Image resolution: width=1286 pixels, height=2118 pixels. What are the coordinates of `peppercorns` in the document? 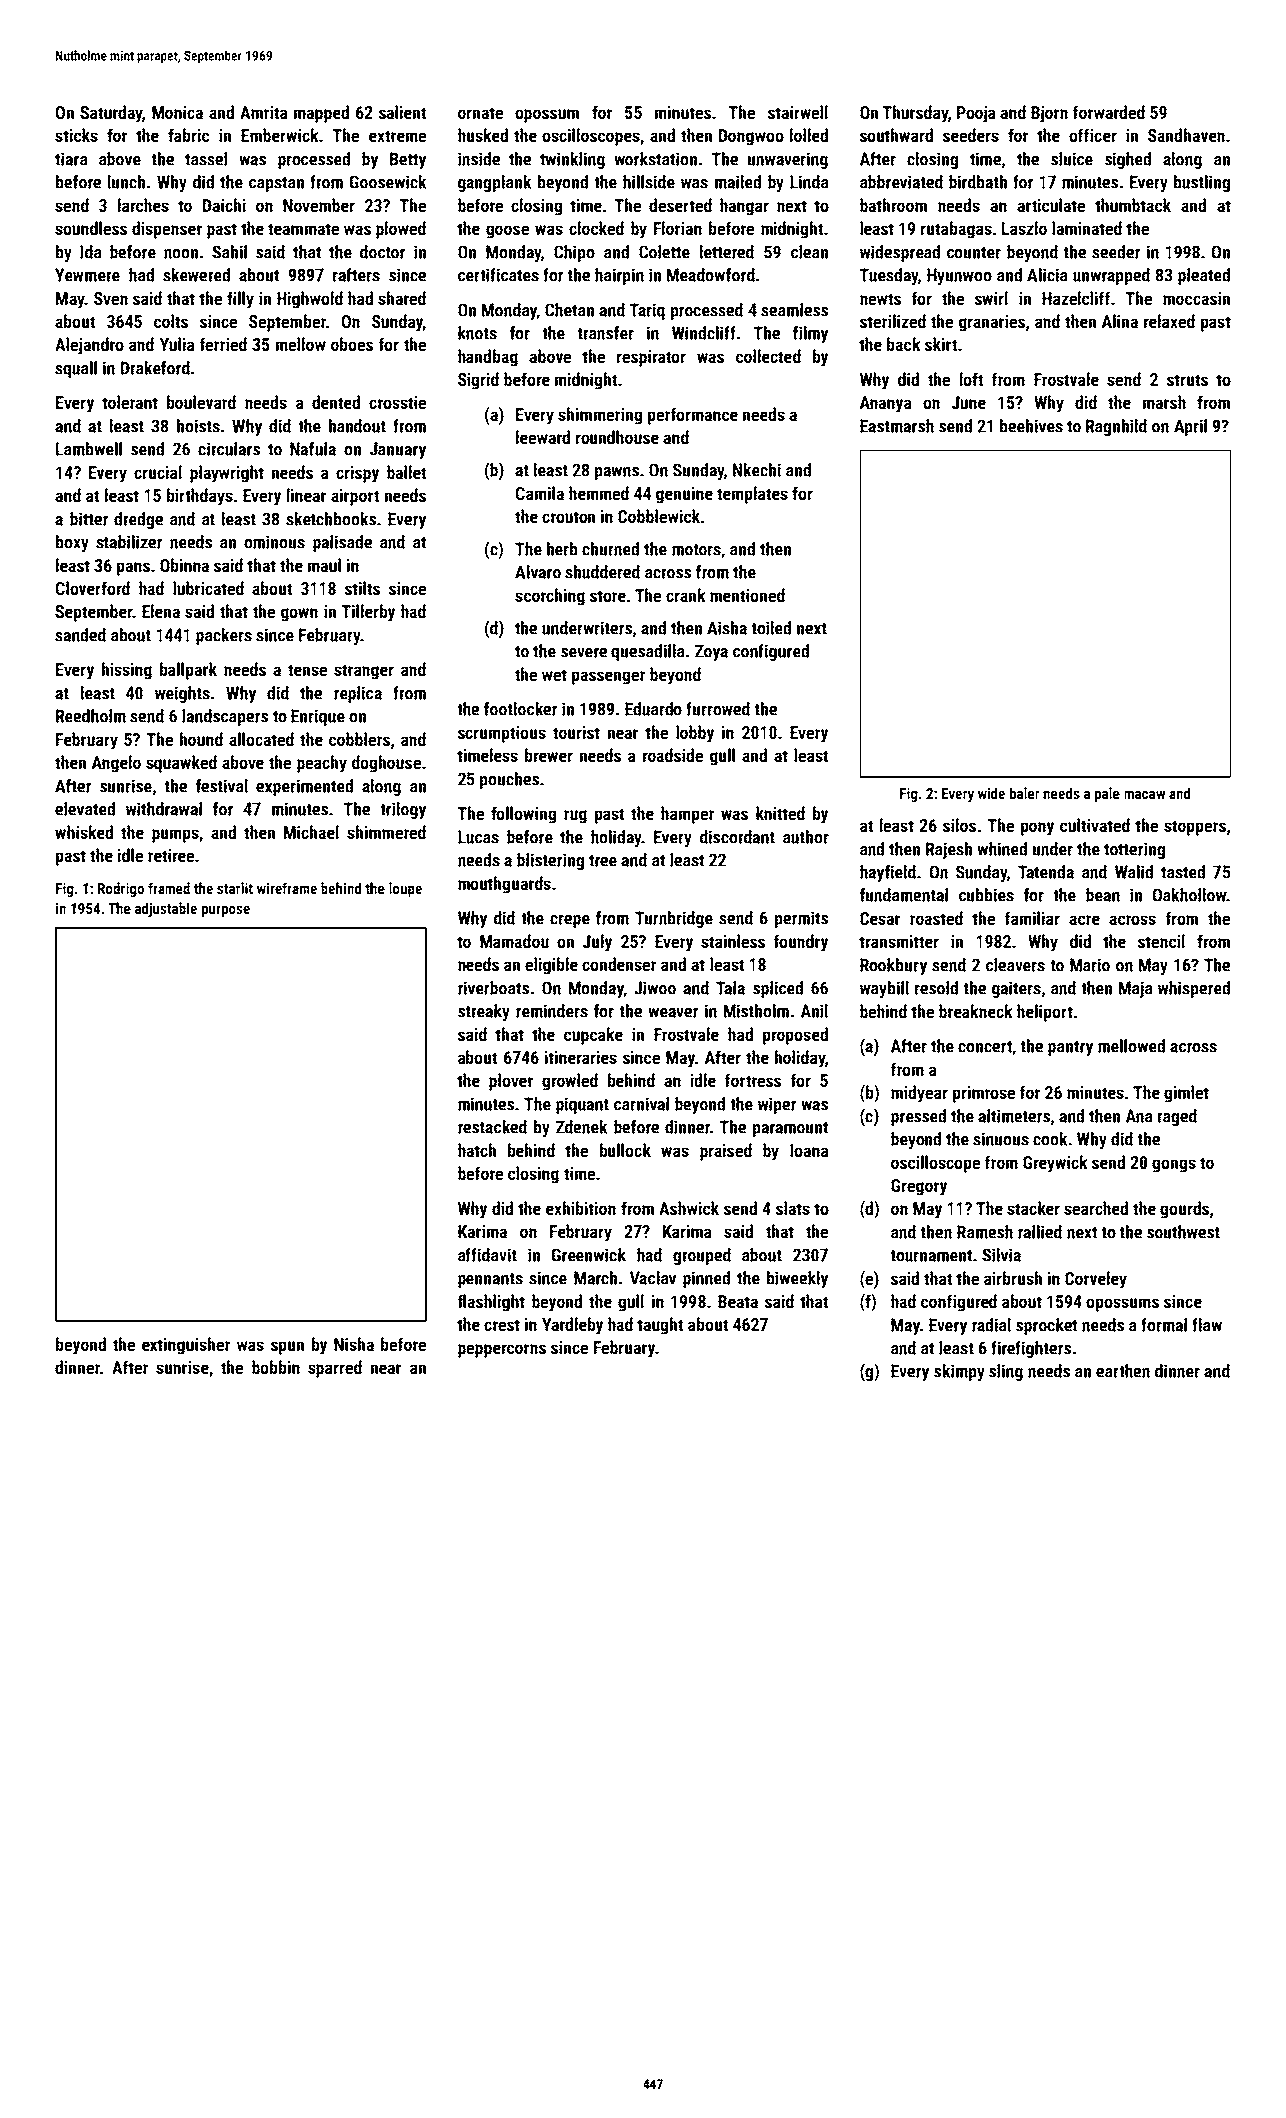 It's located at (502, 1351).
